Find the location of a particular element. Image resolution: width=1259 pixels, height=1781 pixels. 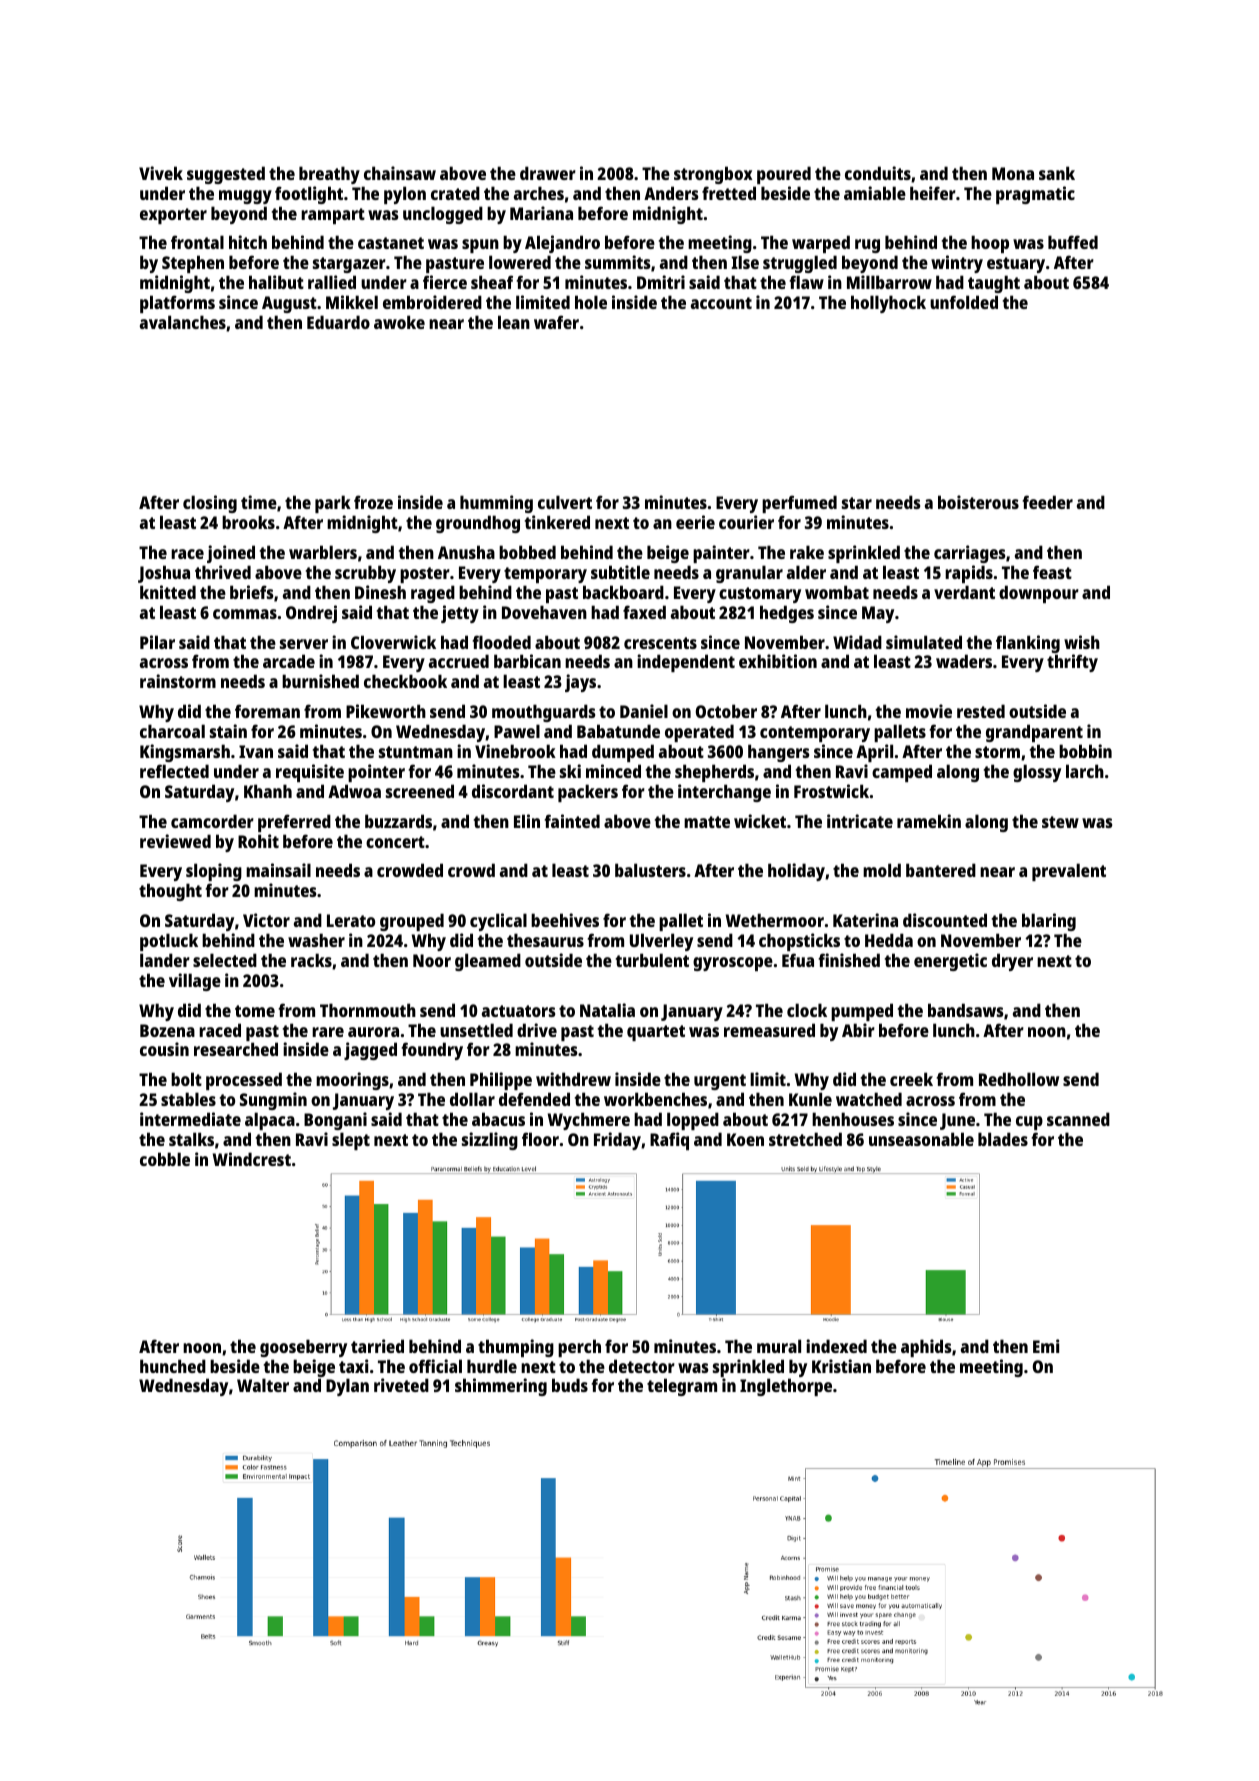

froze is located at coordinates (373, 502).
